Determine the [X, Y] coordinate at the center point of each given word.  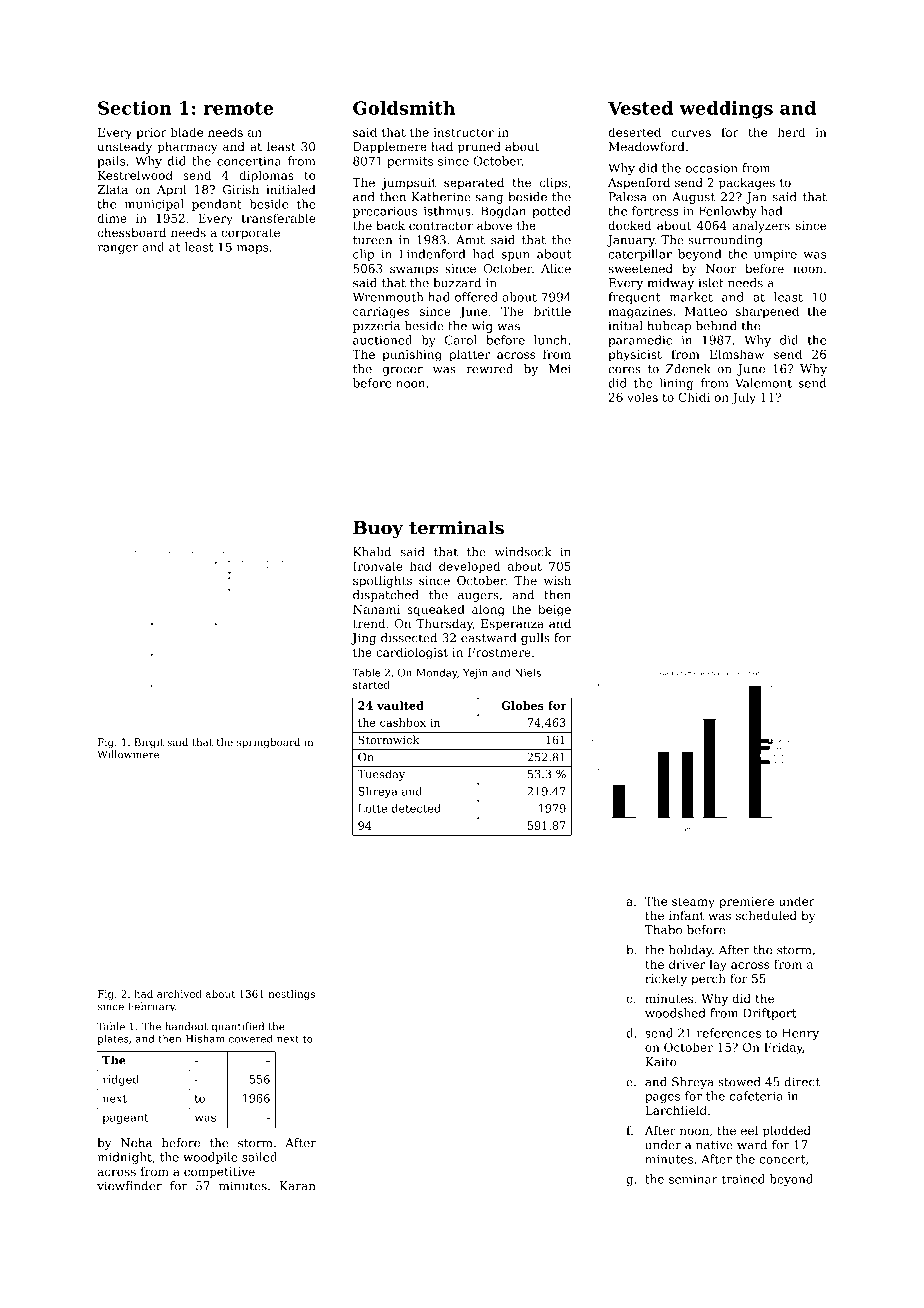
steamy [693, 903]
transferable [279, 218]
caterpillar [640, 255]
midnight [124, 1158]
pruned [479, 148]
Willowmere [128, 754]
